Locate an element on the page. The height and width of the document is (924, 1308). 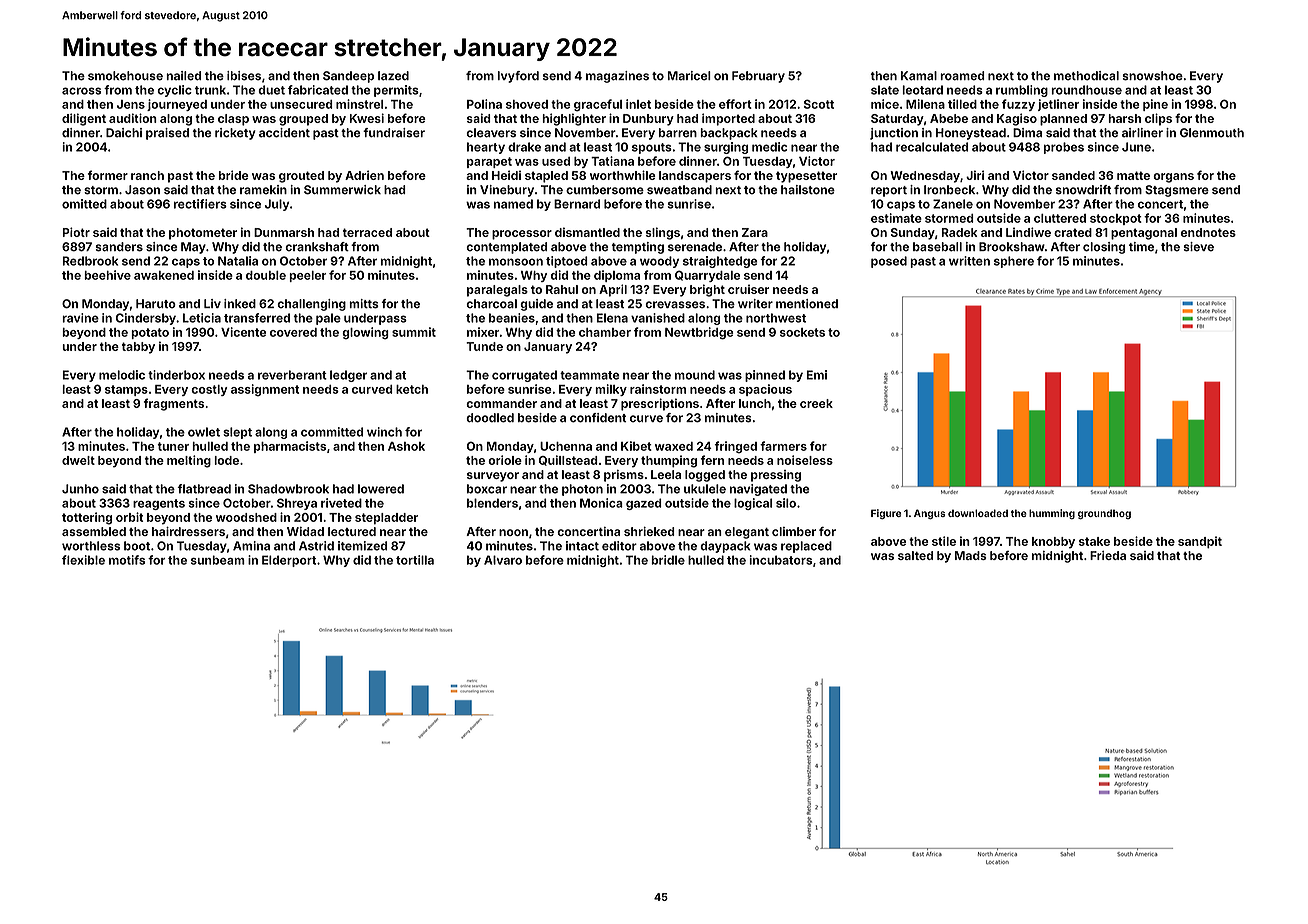
silo is located at coordinates (786, 503).
